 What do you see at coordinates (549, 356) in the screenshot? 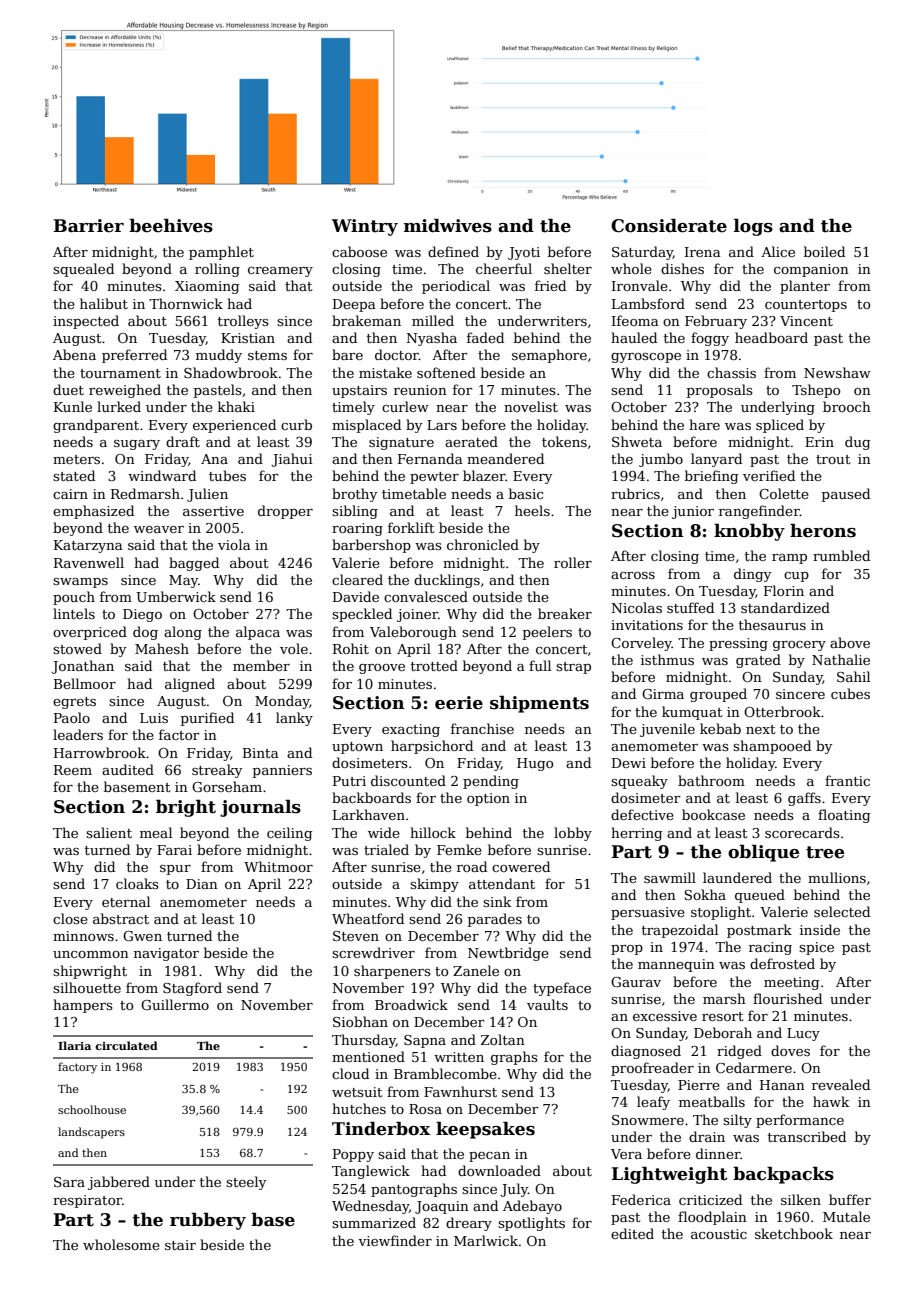
I see `semaphore` at bounding box center [549, 356].
